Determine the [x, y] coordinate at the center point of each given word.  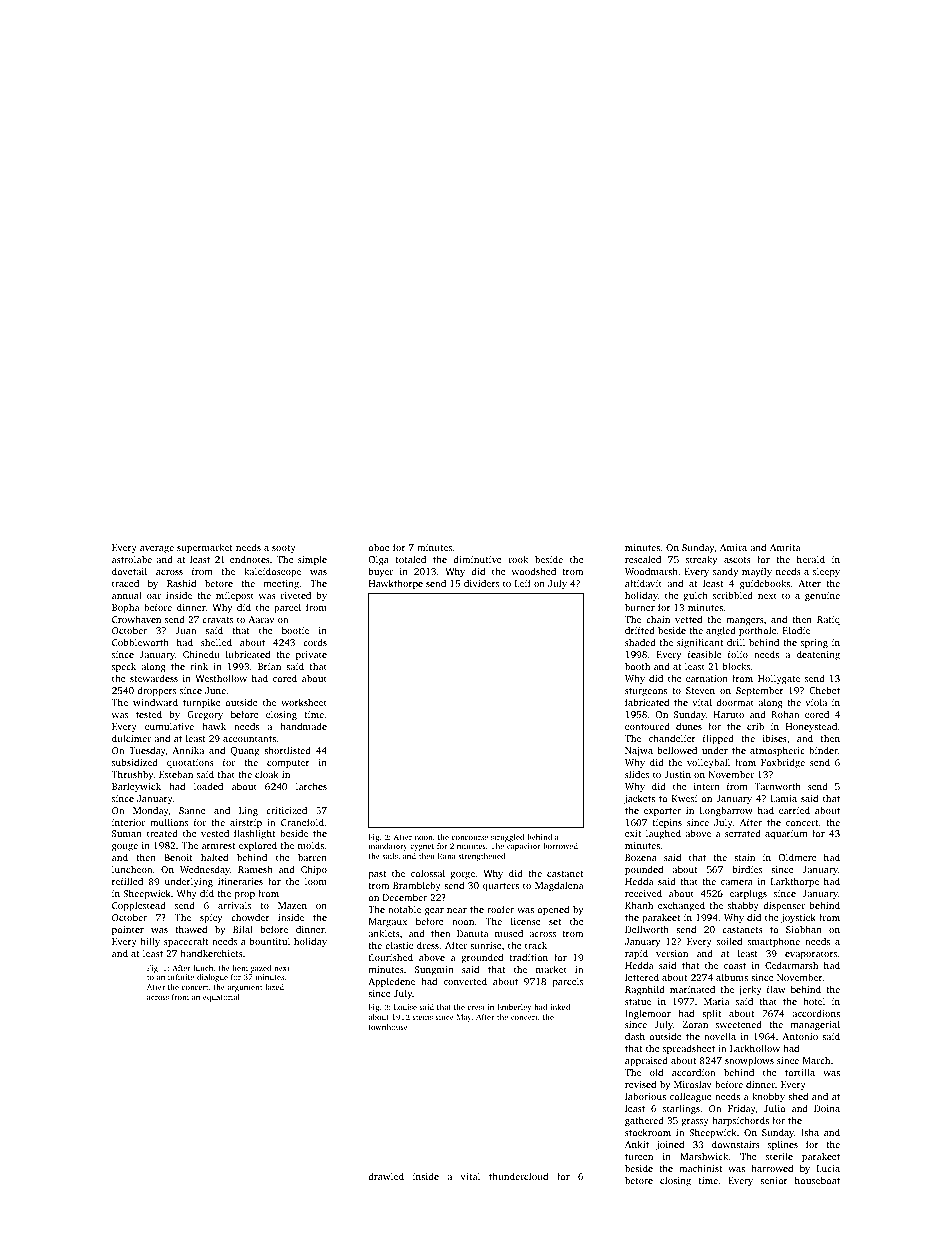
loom [316, 881]
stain [744, 857]
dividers [481, 583]
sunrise [486, 945]
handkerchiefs [212, 953]
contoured [647, 726]
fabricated [647, 702]
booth [637, 666]
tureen [639, 1157]
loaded [208, 786]
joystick [798, 918]
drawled [386, 1176]
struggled [507, 838]
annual [127, 595]
